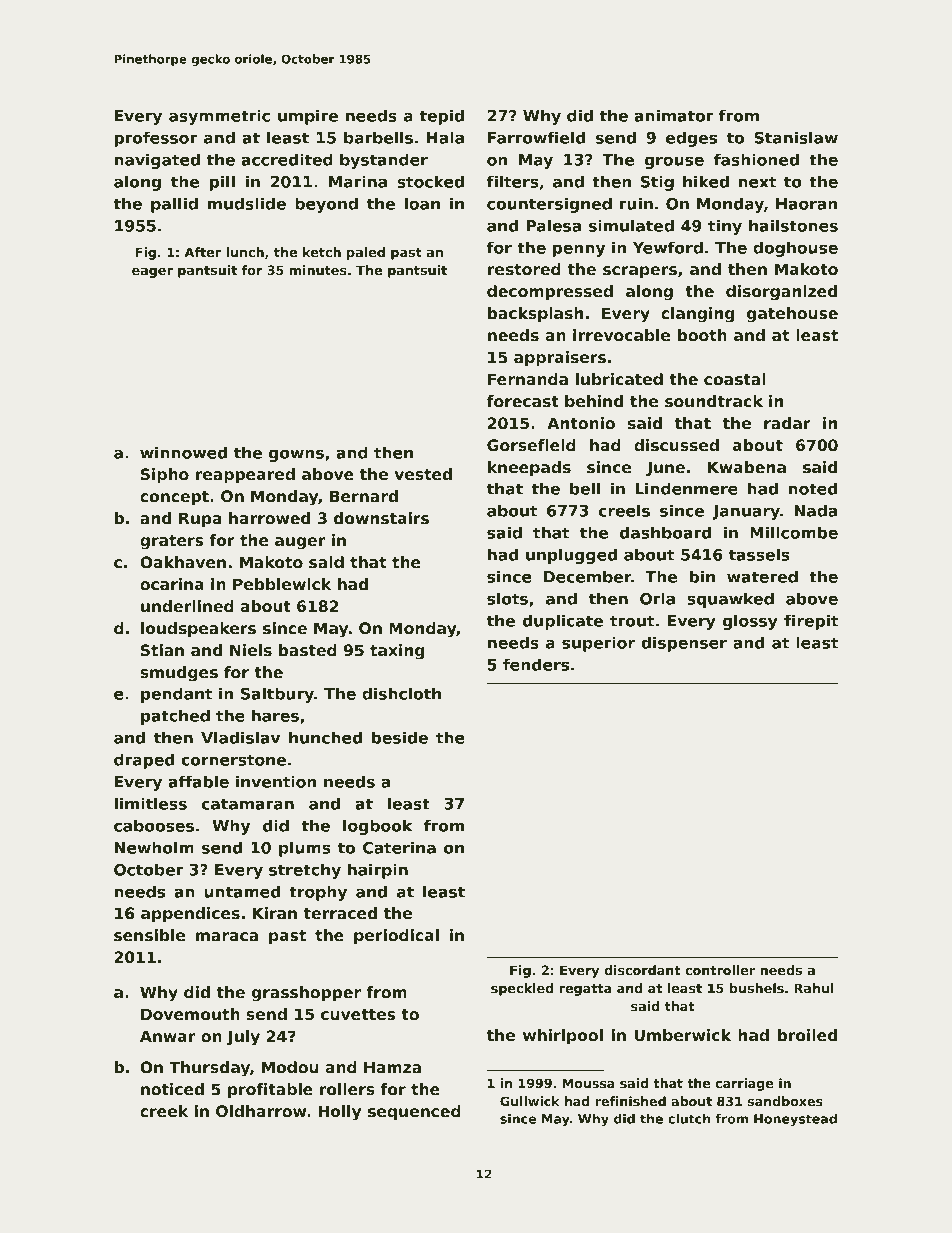 This document has height=1233, width=952. I want to click on Fernanda, so click(528, 379).
